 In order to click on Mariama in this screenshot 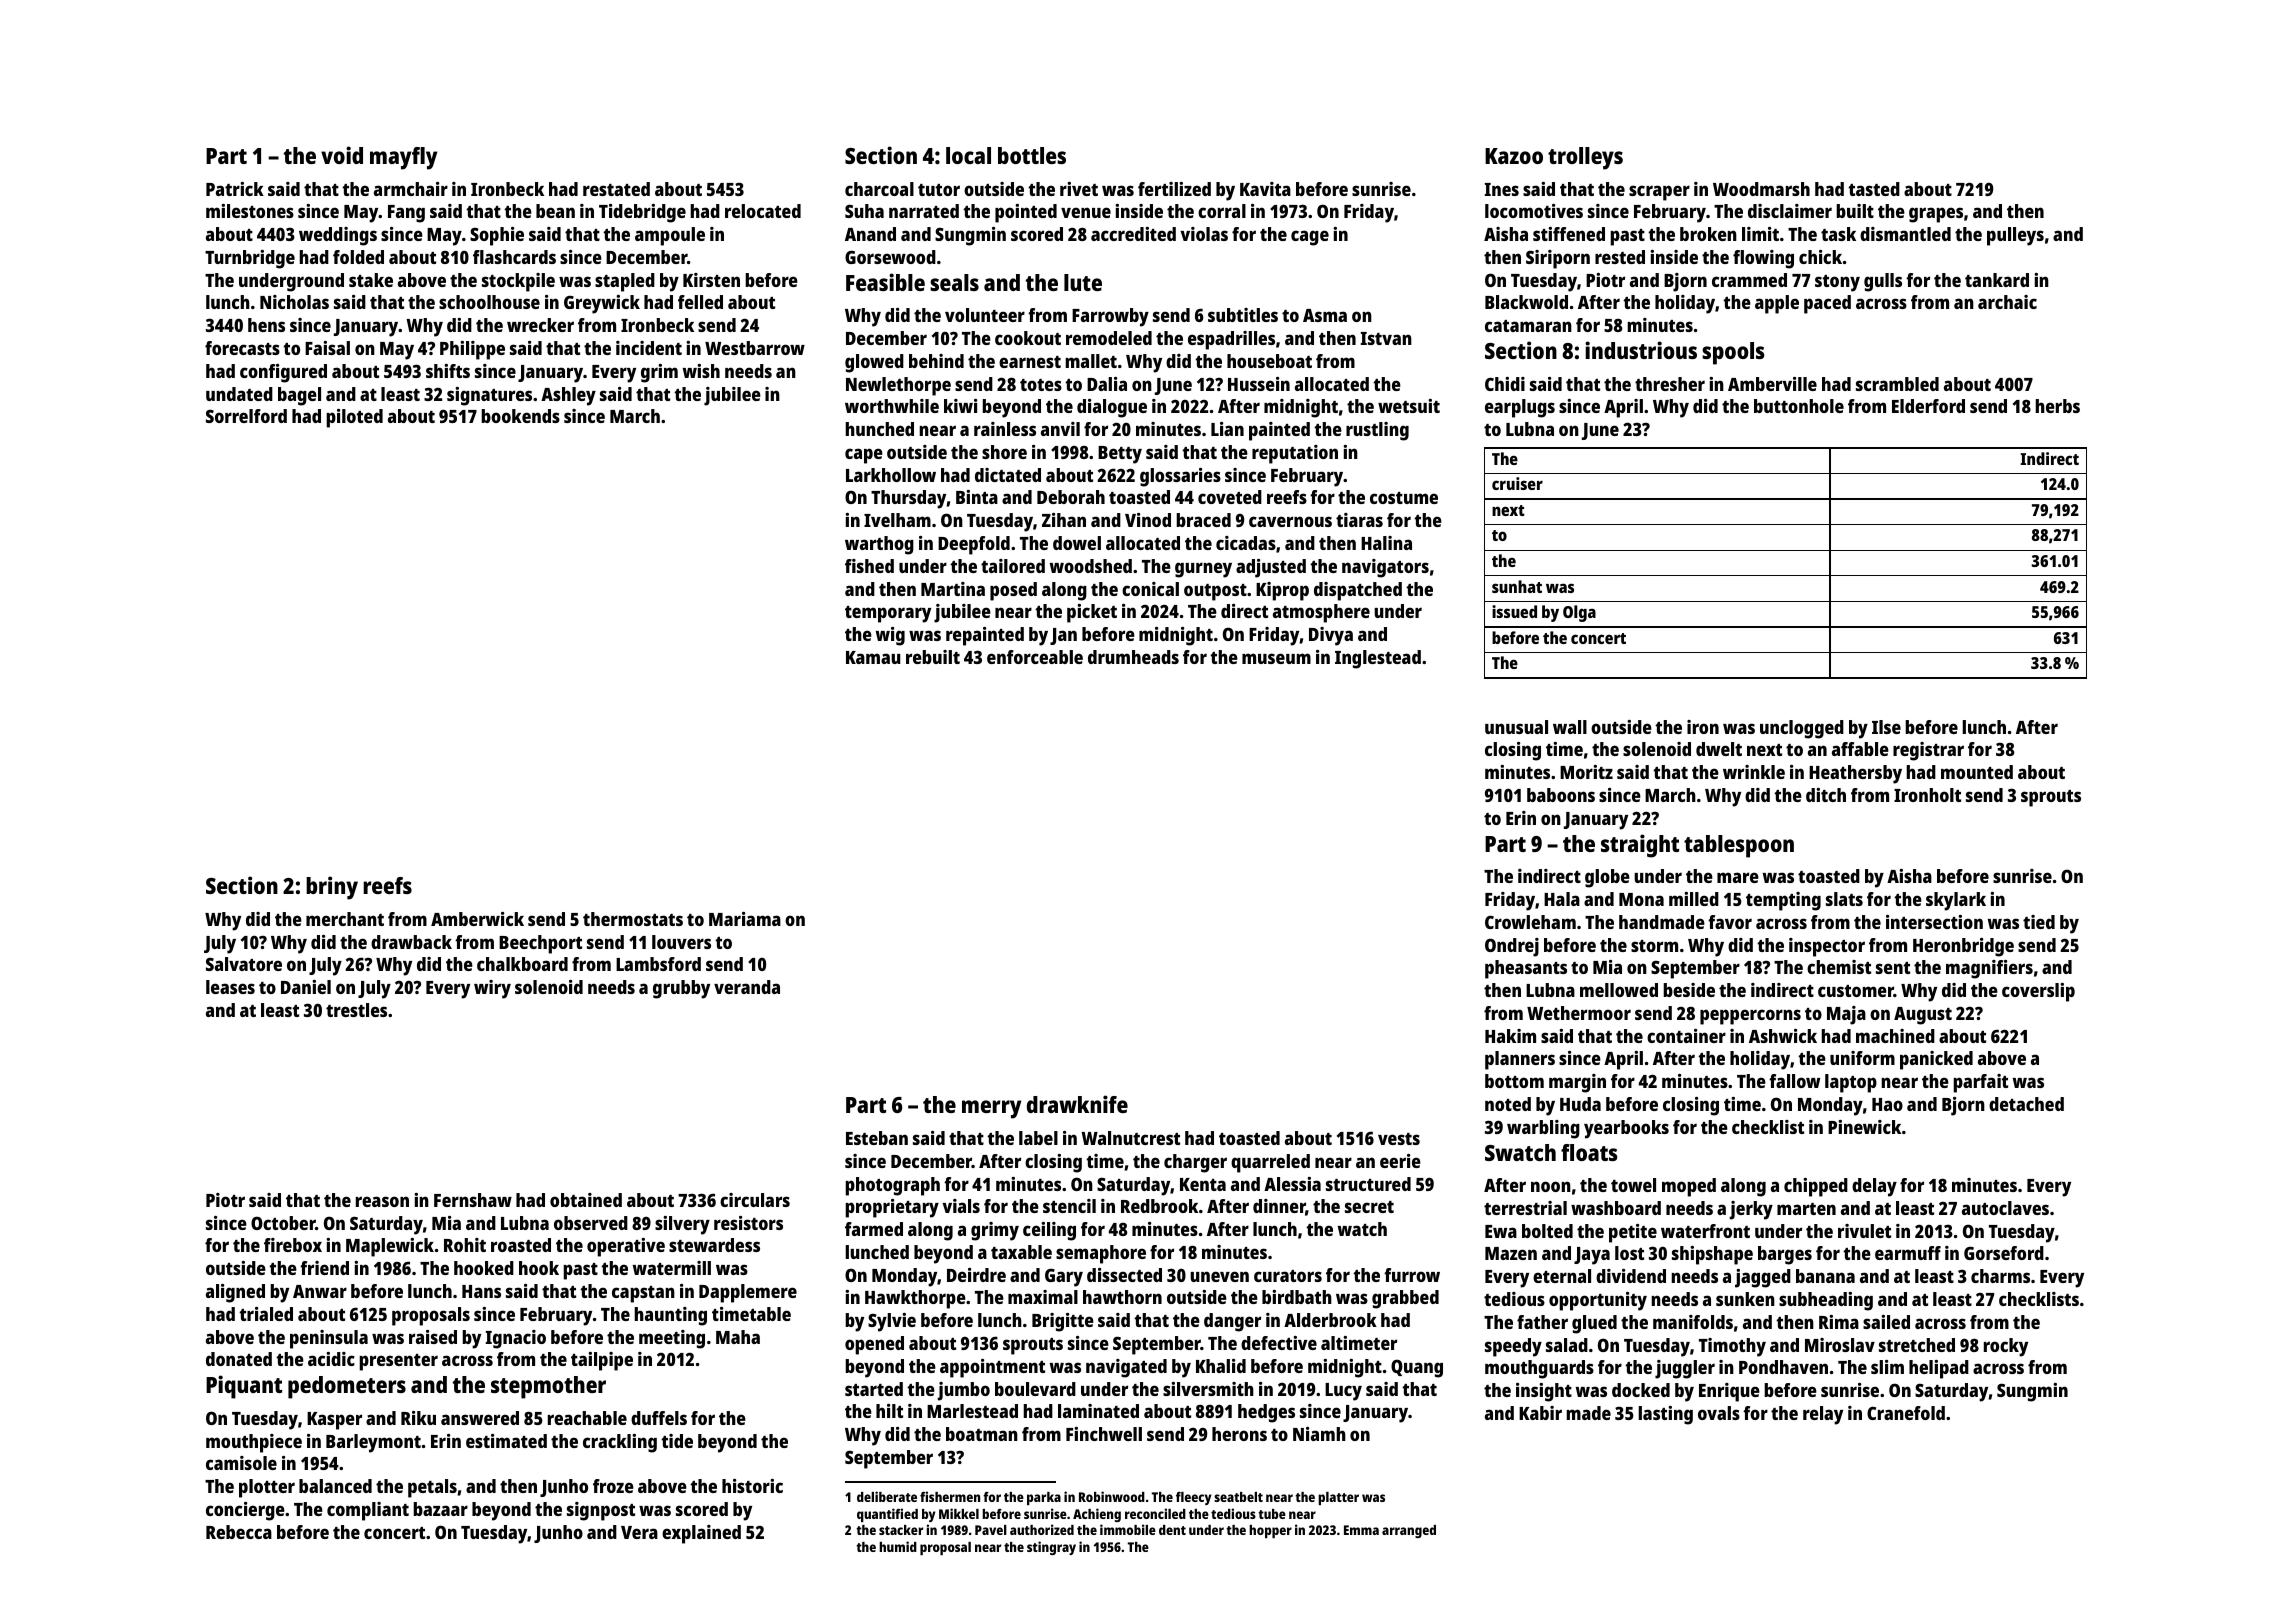, I will do `click(745, 919)`.
